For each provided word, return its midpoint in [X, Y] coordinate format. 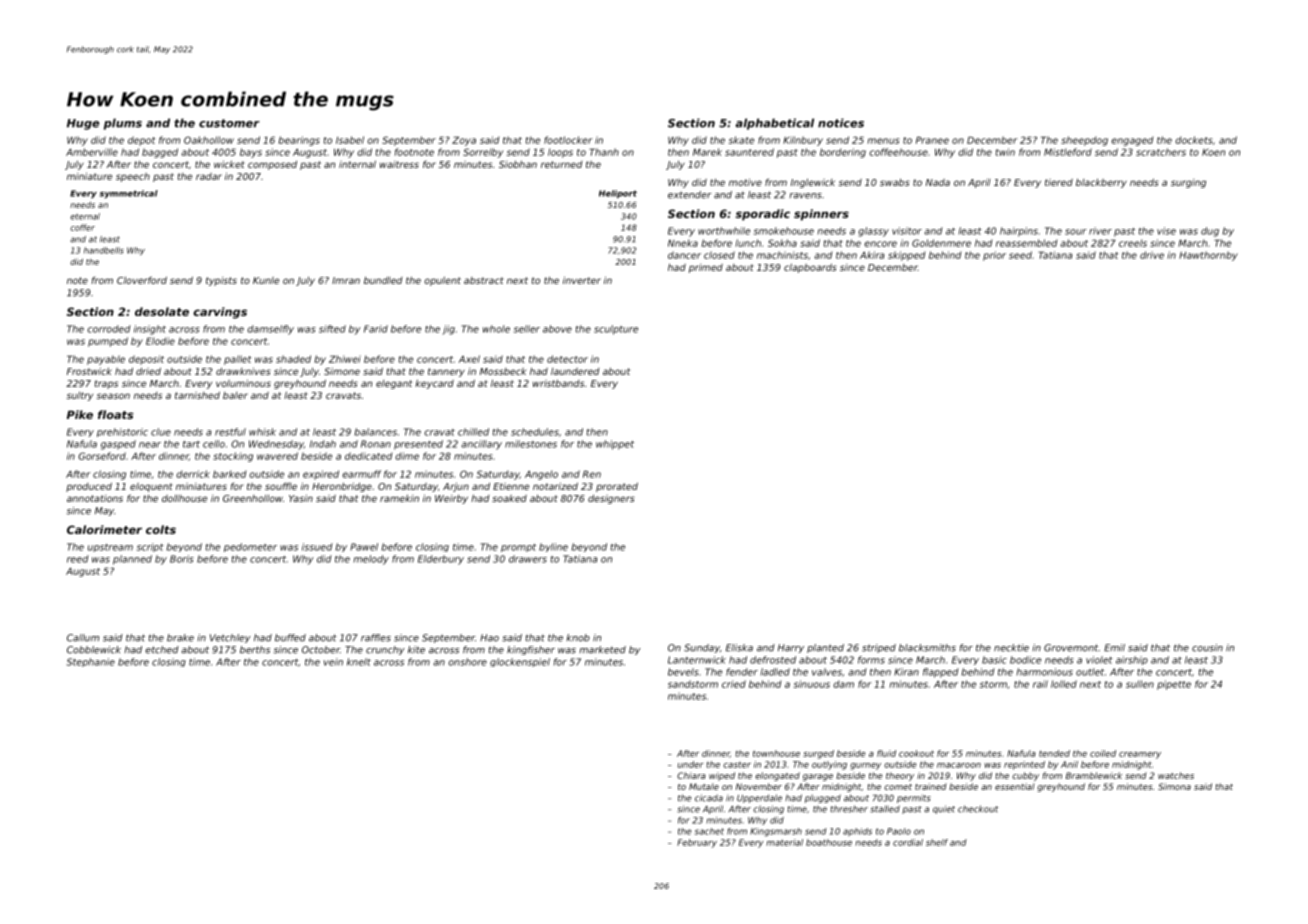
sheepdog [1084, 141]
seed [1020, 255]
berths [255, 650]
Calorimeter [104, 529]
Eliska [739, 648]
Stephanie [91, 662]
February [697, 843]
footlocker [568, 140]
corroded [108, 329]
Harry [791, 648]
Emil [1114, 648]
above [557, 329]
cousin [1207, 648]
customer [229, 123]
